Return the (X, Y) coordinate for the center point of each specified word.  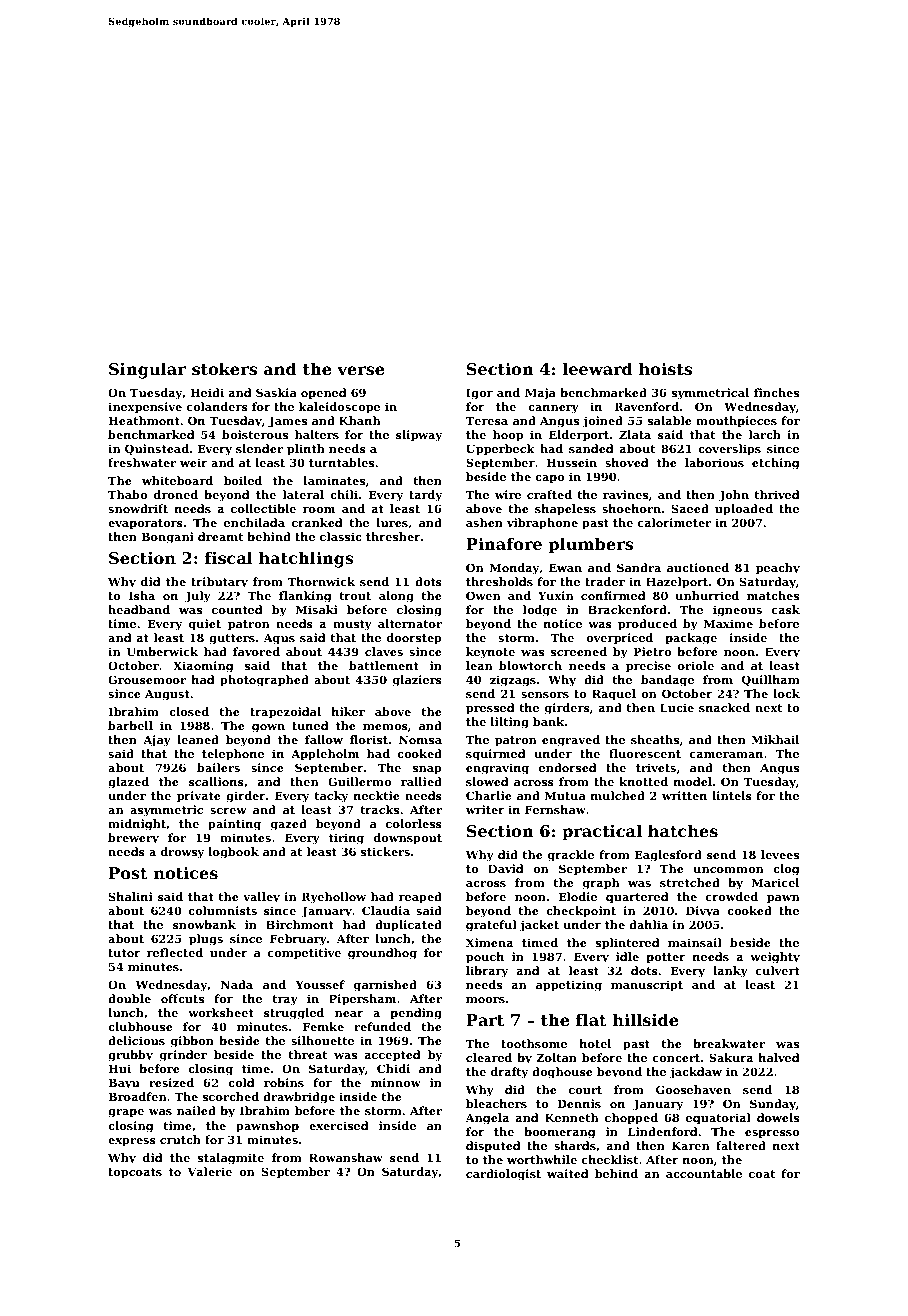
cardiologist (503, 1175)
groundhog (382, 954)
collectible (263, 508)
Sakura (731, 1057)
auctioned (698, 567)
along (396, 597)
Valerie (210, 1171)
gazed (289, 825)
